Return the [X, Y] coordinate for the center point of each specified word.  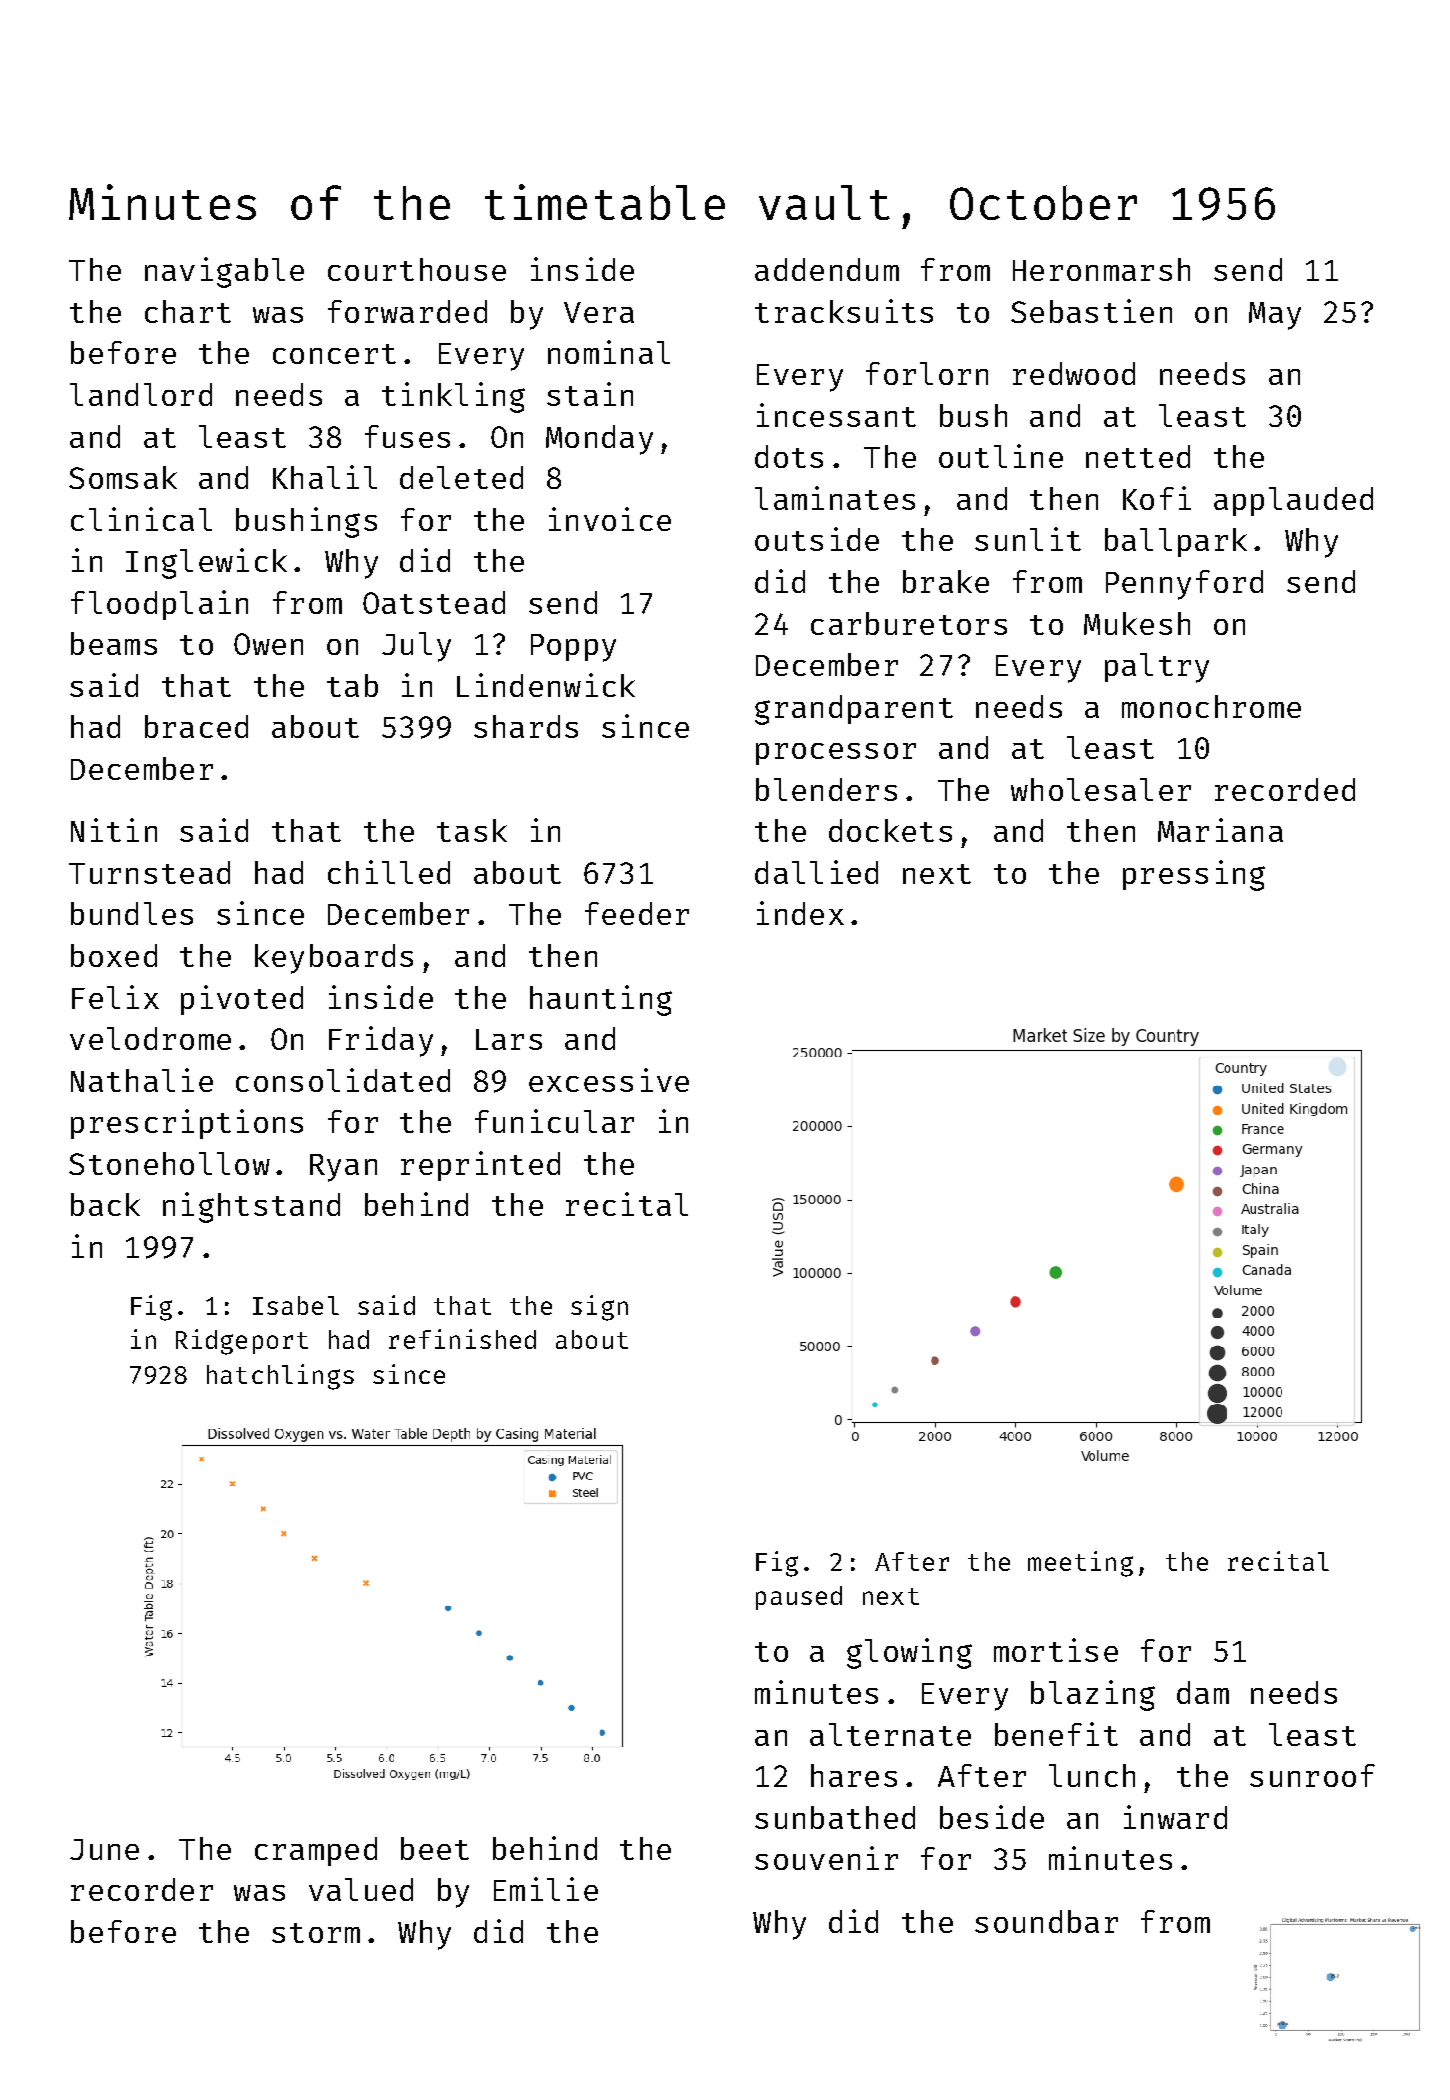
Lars [509, 1039]
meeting [1080, 1564]
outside [817, 539]
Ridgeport [242, 1342]
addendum [827, 269]
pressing [1194, 875]
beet [435, 1848]
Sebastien [1091, 311]
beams [114, 643]
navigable [224, 272]
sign [599, 1308]
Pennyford [1184, 585]
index [800, 913]
